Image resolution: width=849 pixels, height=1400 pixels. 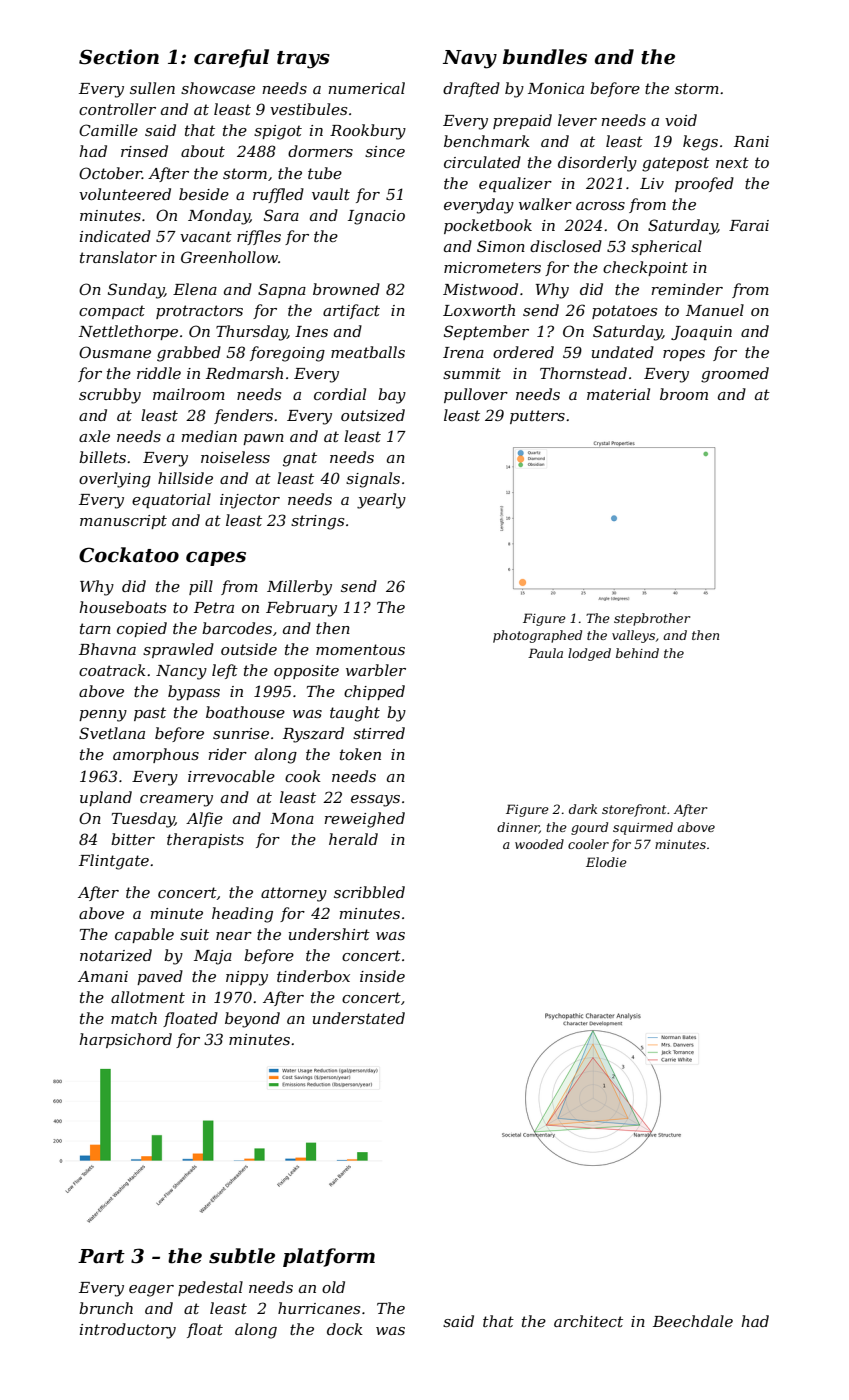 What do you see at coordinates (652, 619) in the screenshot?
I see `stepbrother` at bounding box center [652, 619].
